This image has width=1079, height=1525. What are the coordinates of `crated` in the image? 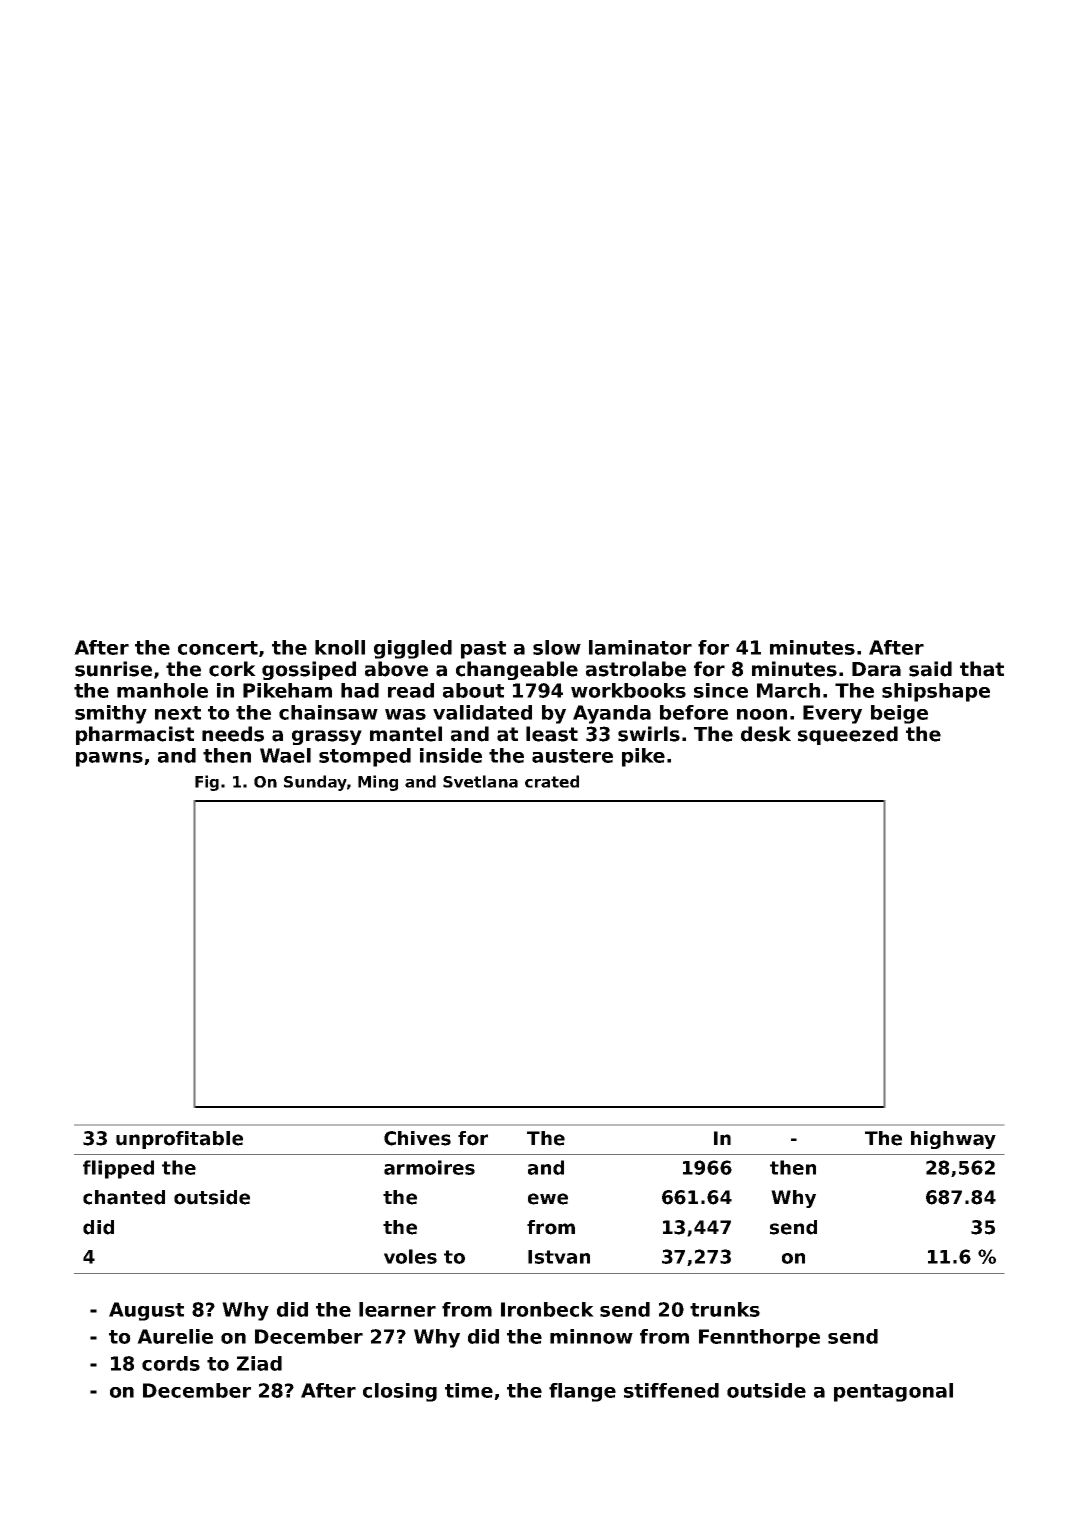 It's located at (552, 781).
